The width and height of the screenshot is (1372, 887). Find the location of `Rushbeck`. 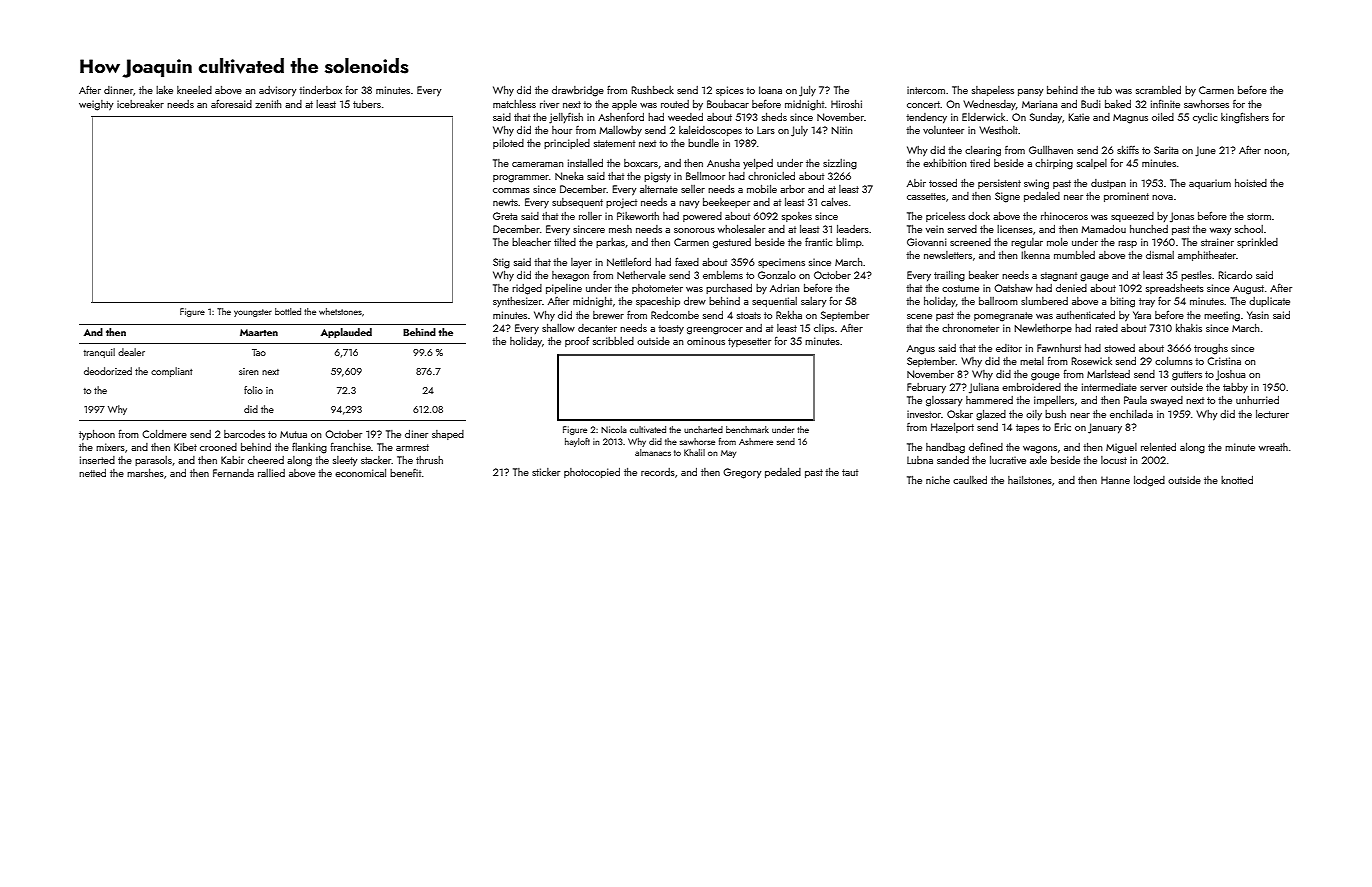

Rushbeck is located at coordinates (653, 90).
